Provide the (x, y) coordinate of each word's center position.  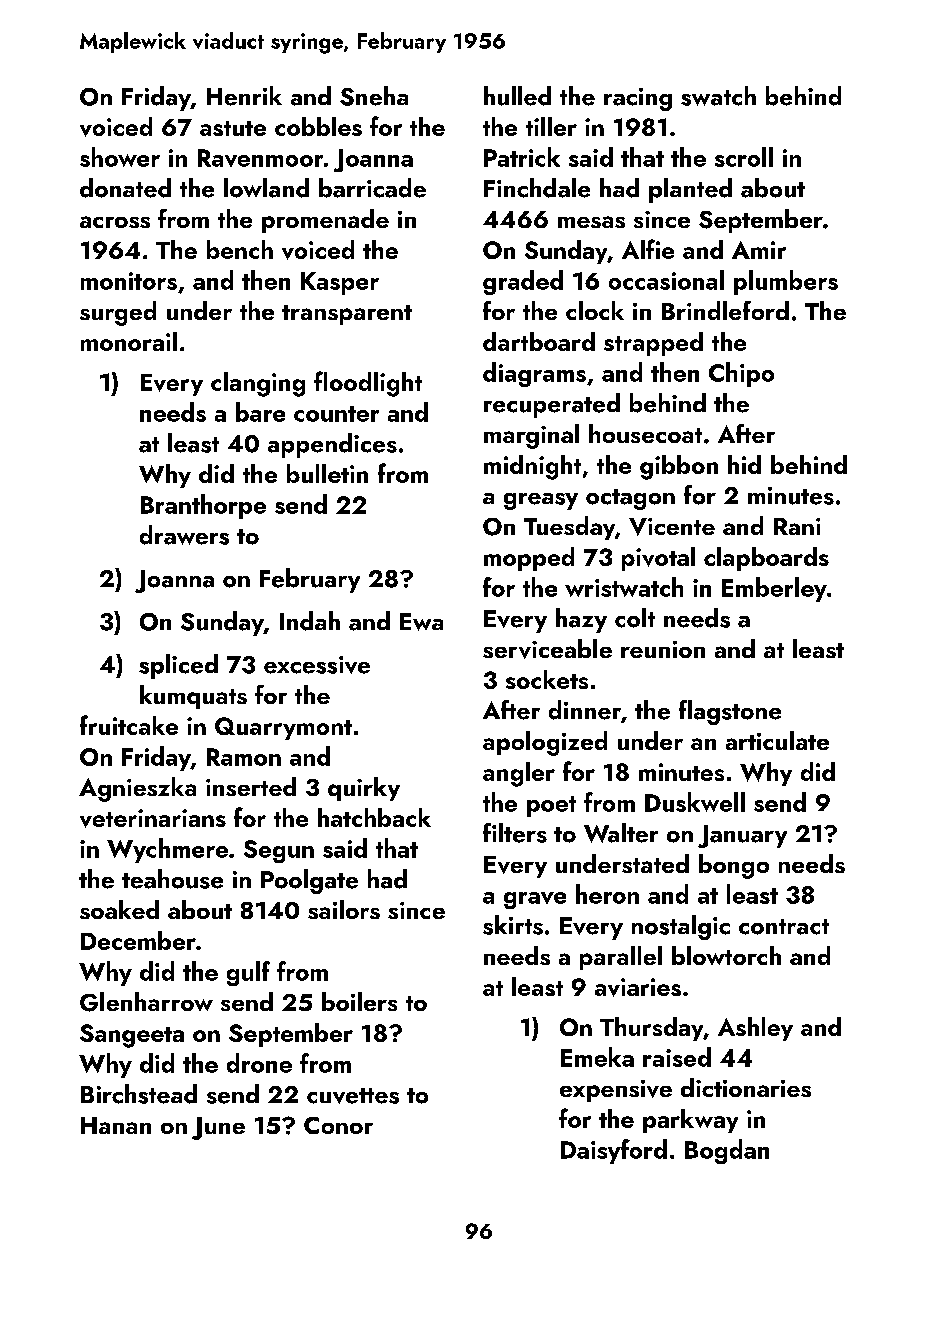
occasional (666, 280)
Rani (797, 526)
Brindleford (725, 310)
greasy (541, 501)
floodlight (368, 384)
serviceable (547, 649)
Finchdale (537, 188)
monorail (129, 341)
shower (120, 157)
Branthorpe (203, 506)
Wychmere (167, 850)
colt (635, 618)
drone (259, 1063)
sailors (344, 909)
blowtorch (726, 955)
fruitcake (129, 725)
